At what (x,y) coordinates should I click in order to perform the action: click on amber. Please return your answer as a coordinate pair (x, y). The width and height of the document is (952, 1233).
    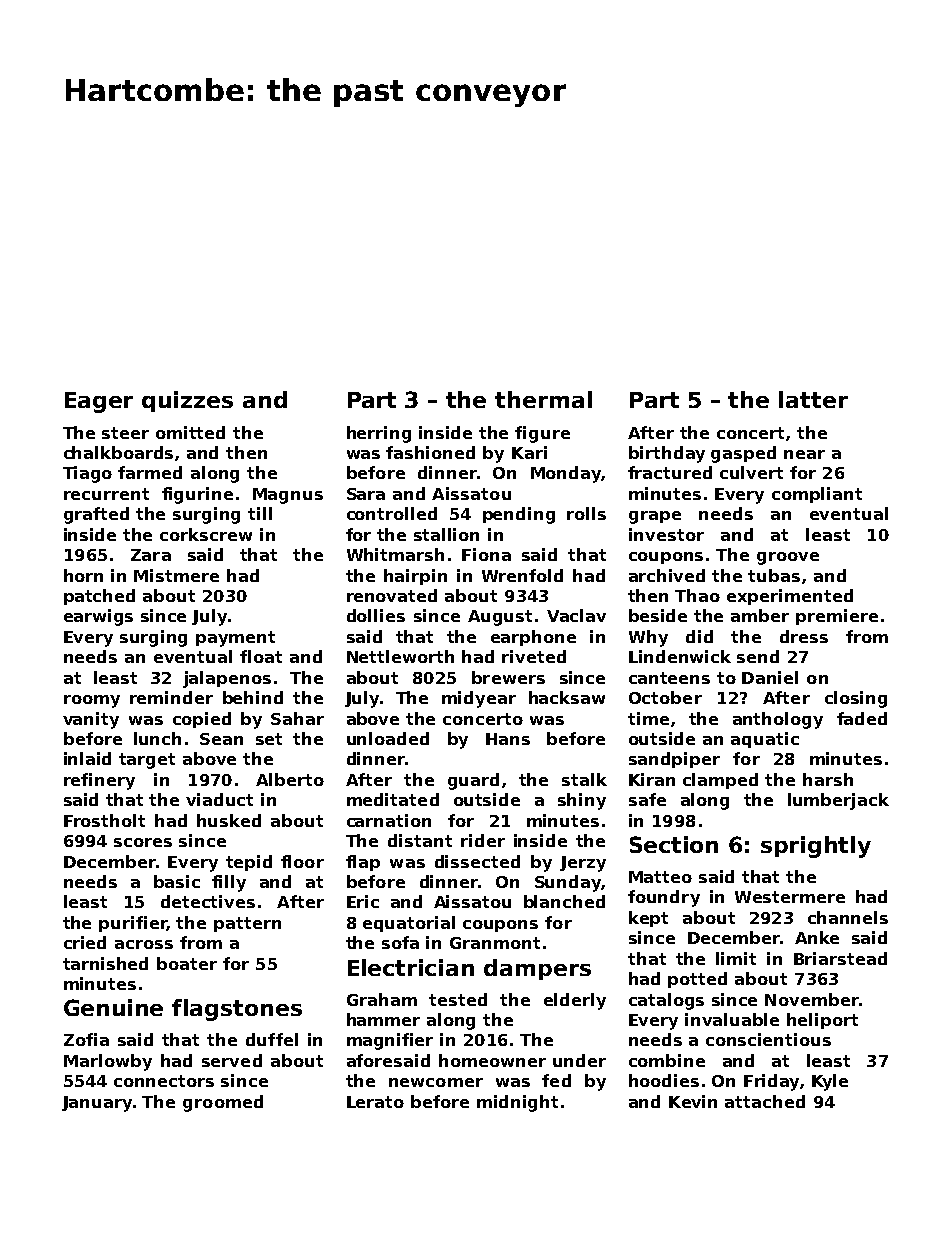
    Looking at the image, I should click on (760, 615).
